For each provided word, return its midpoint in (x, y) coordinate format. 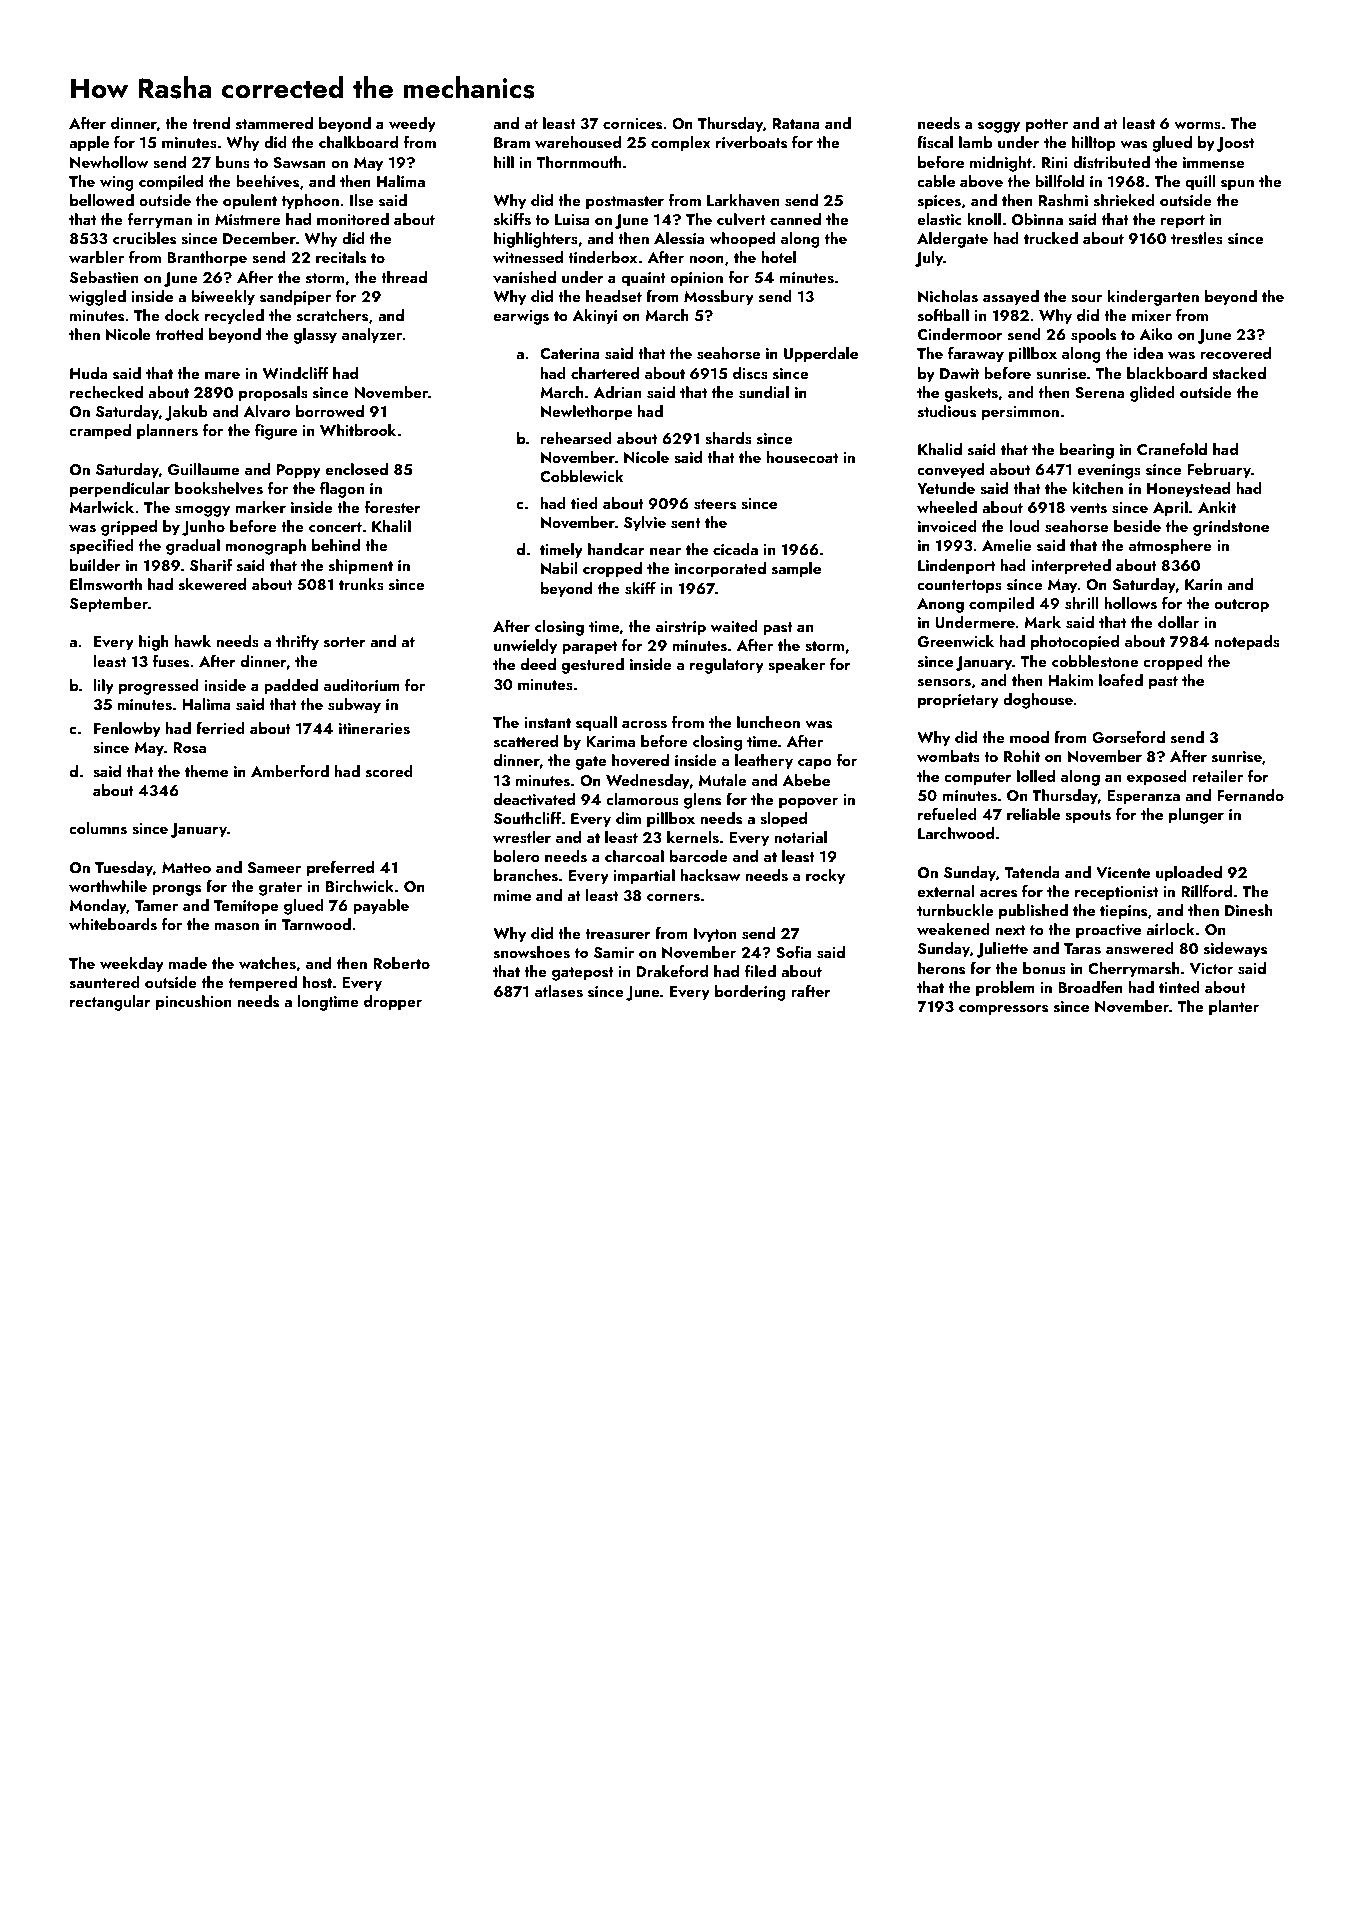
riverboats (751, 142)
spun (1237, 185)
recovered (1235, 353)
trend (211, 123)
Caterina (570, 353)
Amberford (290, 771)
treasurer (618, 934)
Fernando (1250, 795)
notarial (800, 837)
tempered (263, 984)
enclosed (357, 469)
